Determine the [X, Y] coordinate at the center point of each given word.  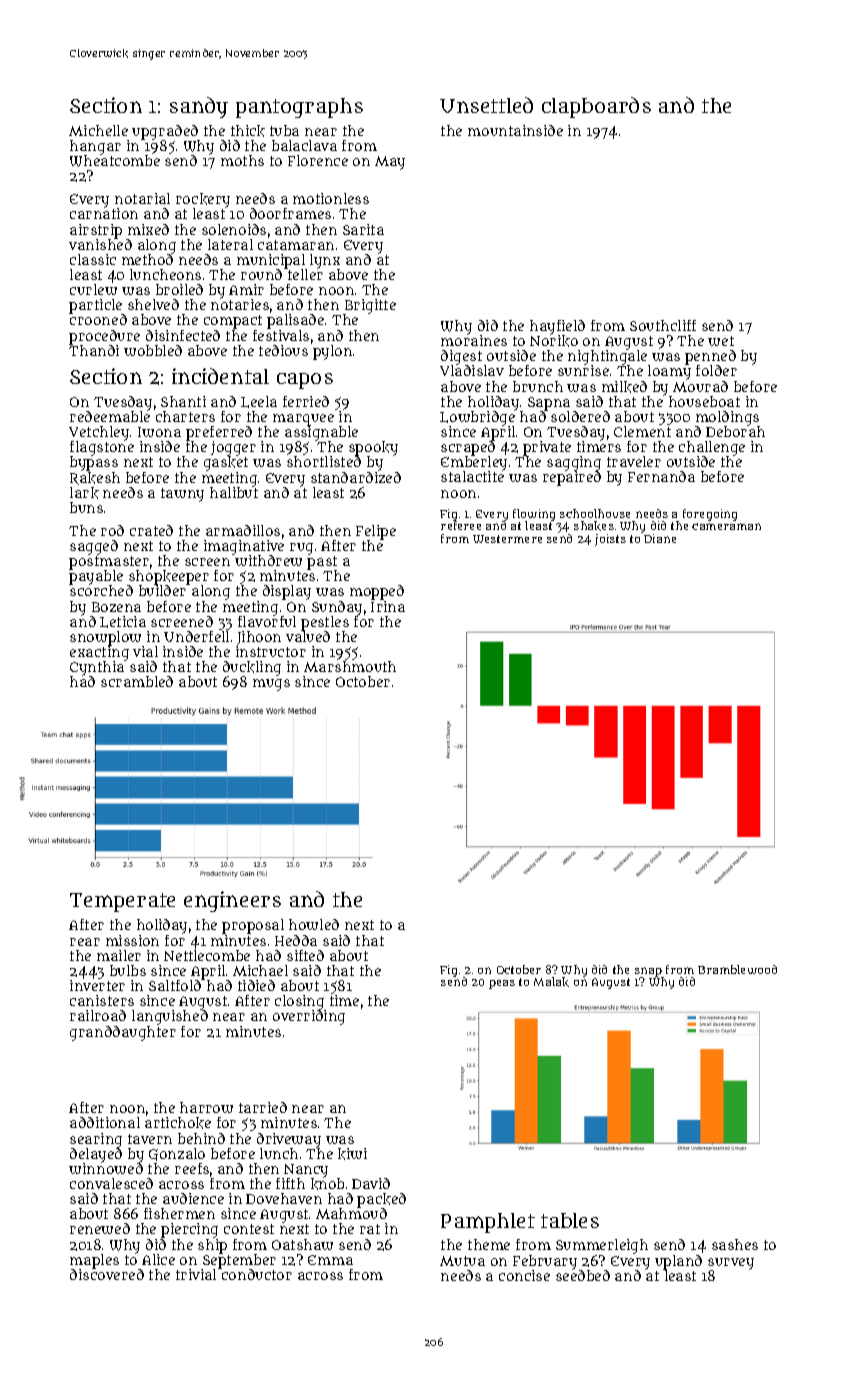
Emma [330, 1260]
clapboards [596, 107]
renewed [100, 1228]
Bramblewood [737, 969]
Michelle [98, 130]
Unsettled [486, 105]
